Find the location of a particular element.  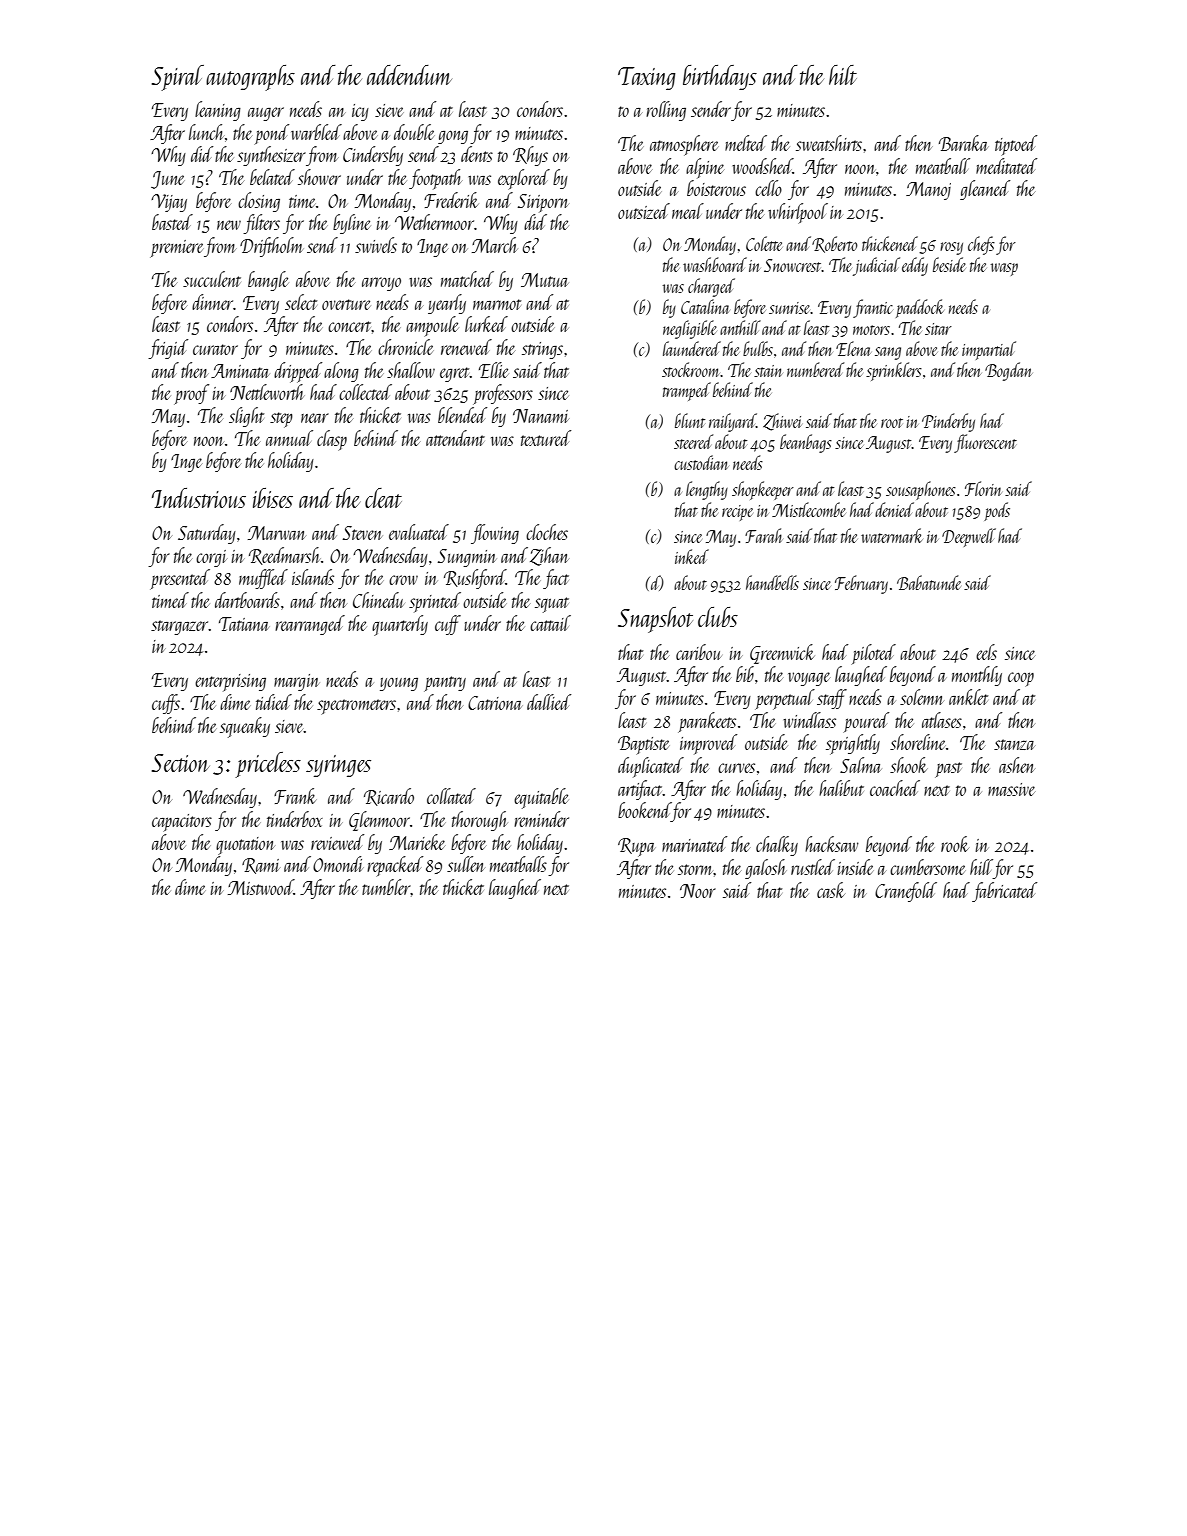

Rhys is located at coordinates (530, 156).
